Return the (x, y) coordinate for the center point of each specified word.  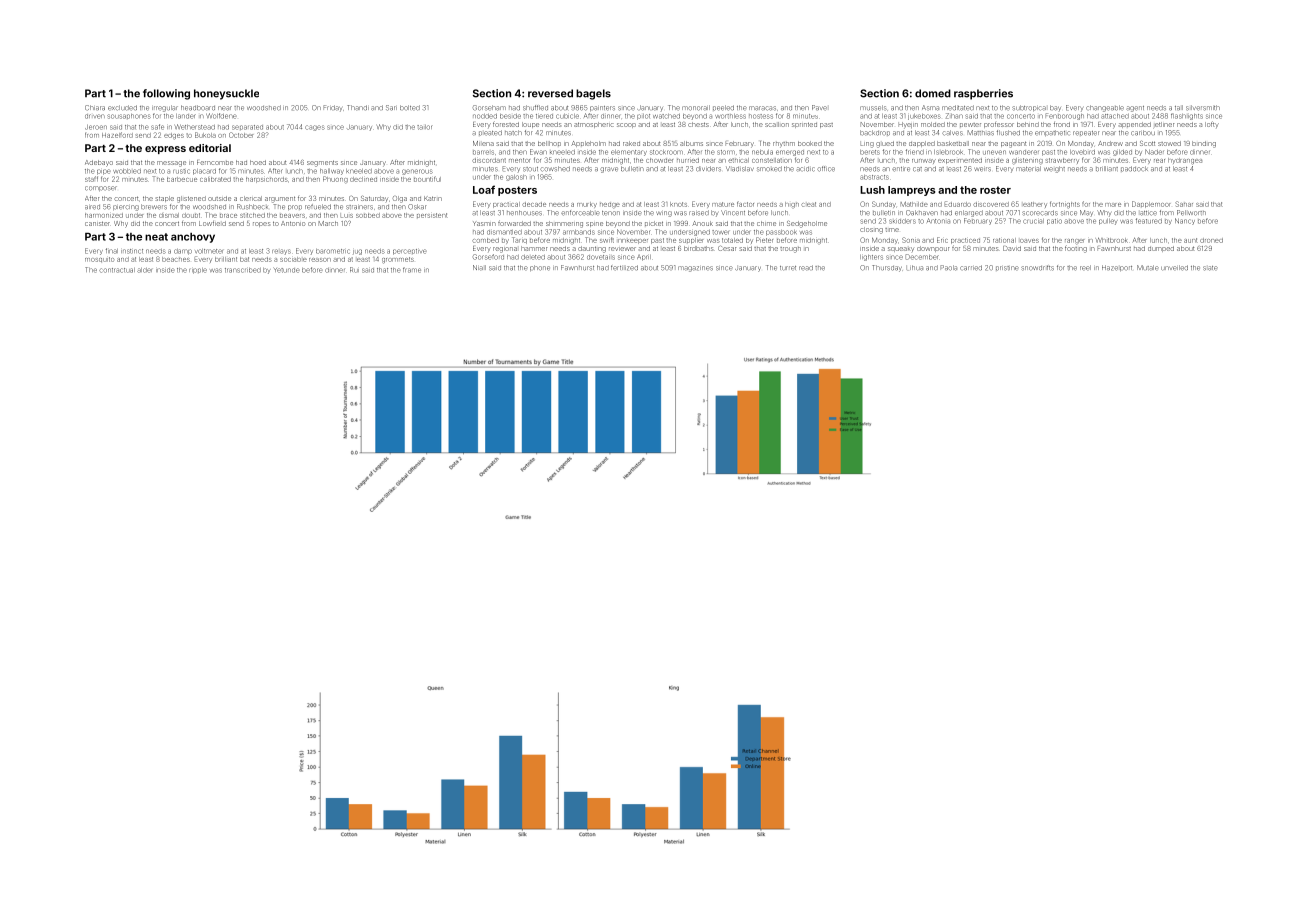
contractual (117, 270)
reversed (550, 93)
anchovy (193, 238)
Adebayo (99, 163)
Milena (483, 143)
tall (1179, 107)
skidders (902, 221)
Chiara (95, 108)
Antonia (938, 221)
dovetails (601, 257)
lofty (1212, 124)
